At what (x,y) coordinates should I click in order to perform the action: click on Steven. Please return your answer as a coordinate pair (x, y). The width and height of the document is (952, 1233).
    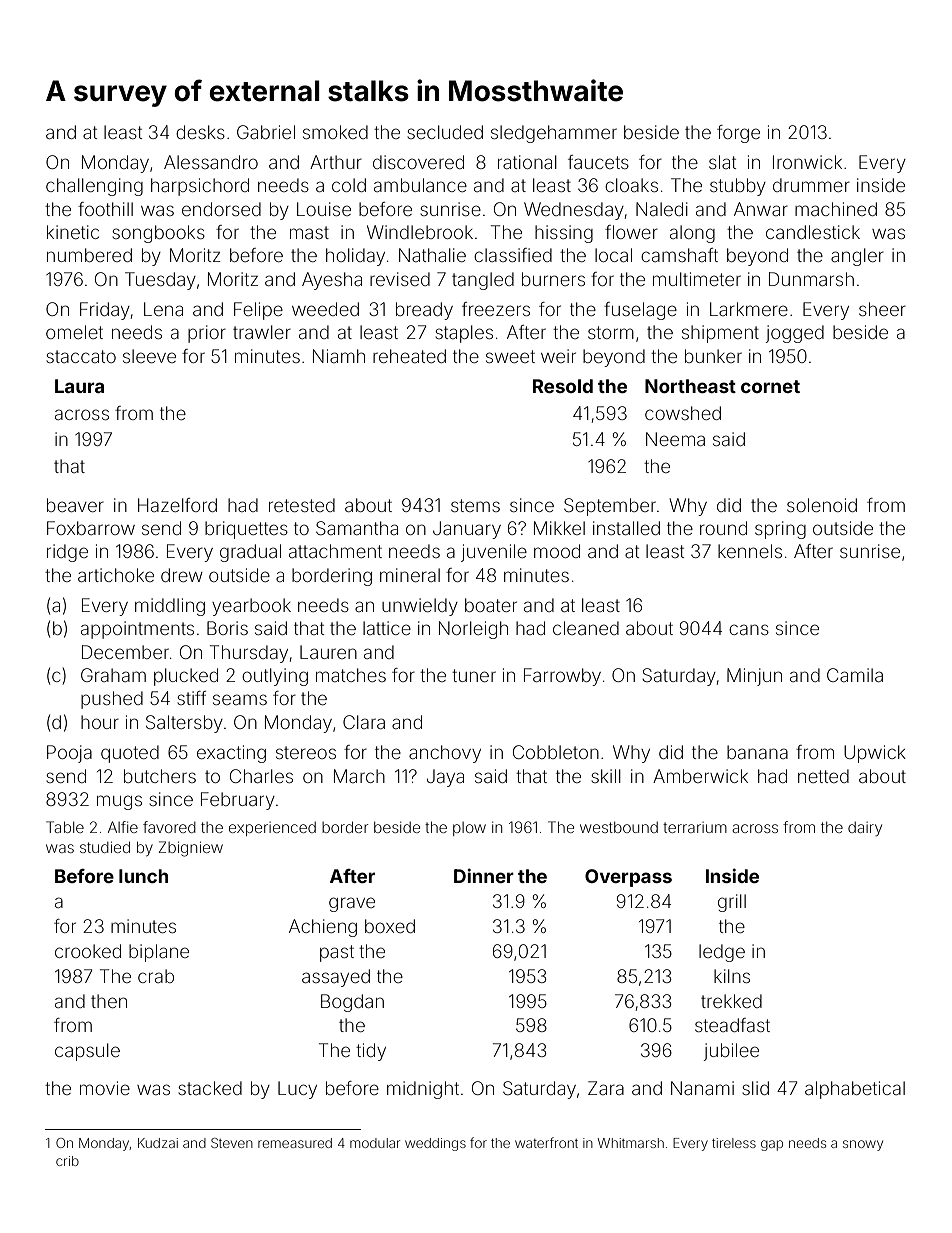
    Looking at the image, I should click on (232, 1143).
